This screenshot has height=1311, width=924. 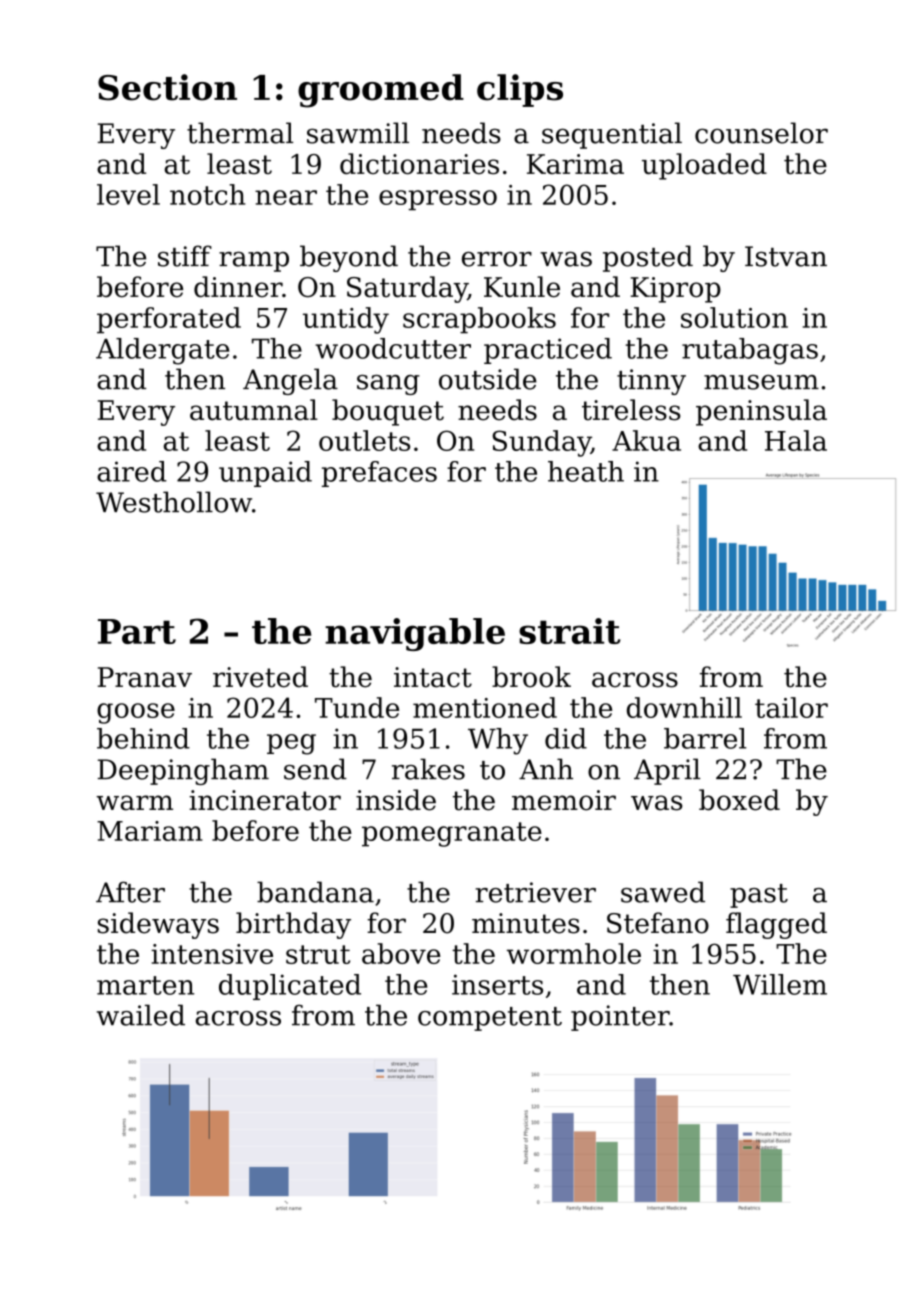 What do you see at coordinates (520, 90) in the screenshot?
I see `clips` at bounding box center [520, 90].
